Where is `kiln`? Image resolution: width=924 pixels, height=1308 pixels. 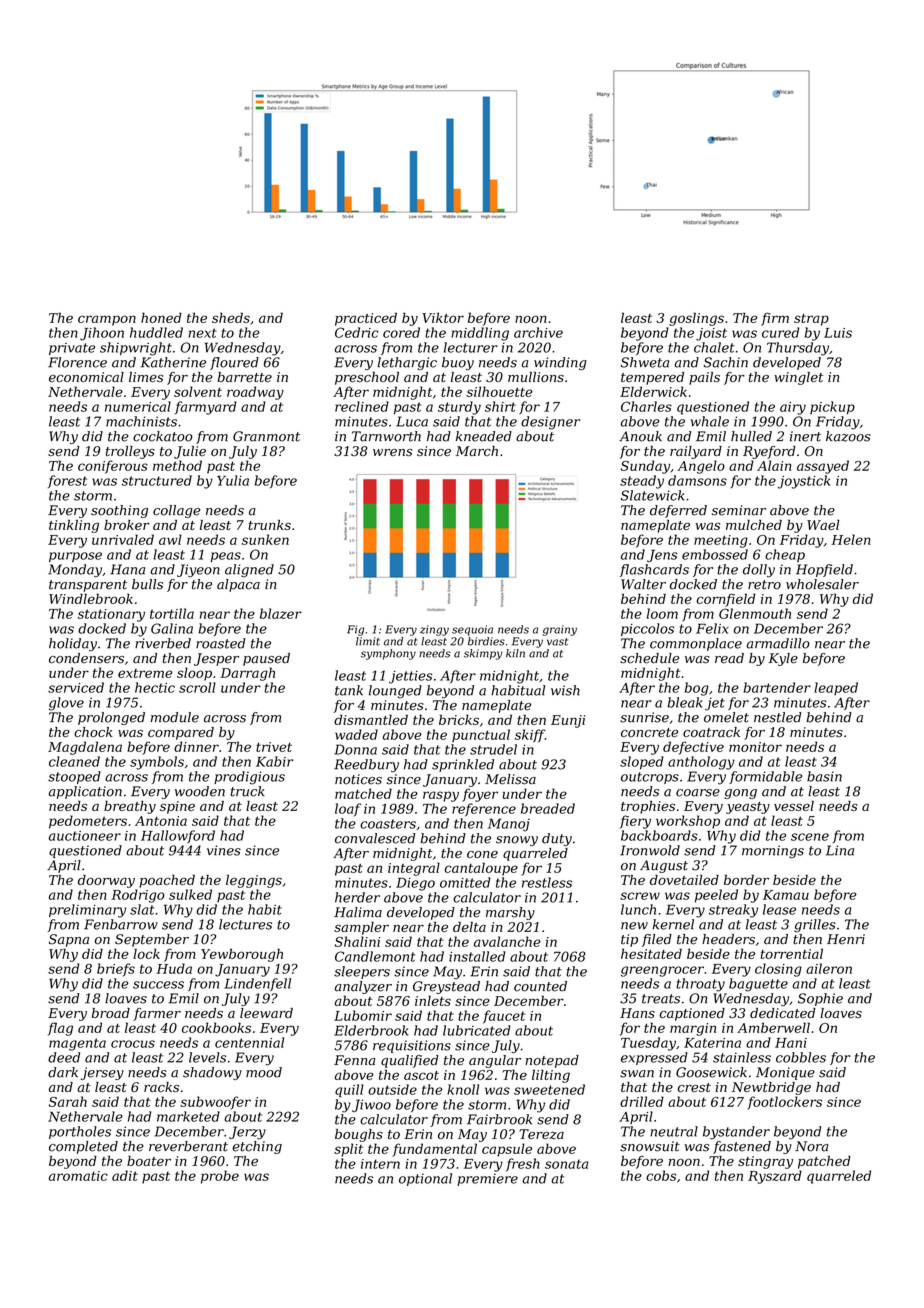 kiln is located at coordinates (515, 653).
